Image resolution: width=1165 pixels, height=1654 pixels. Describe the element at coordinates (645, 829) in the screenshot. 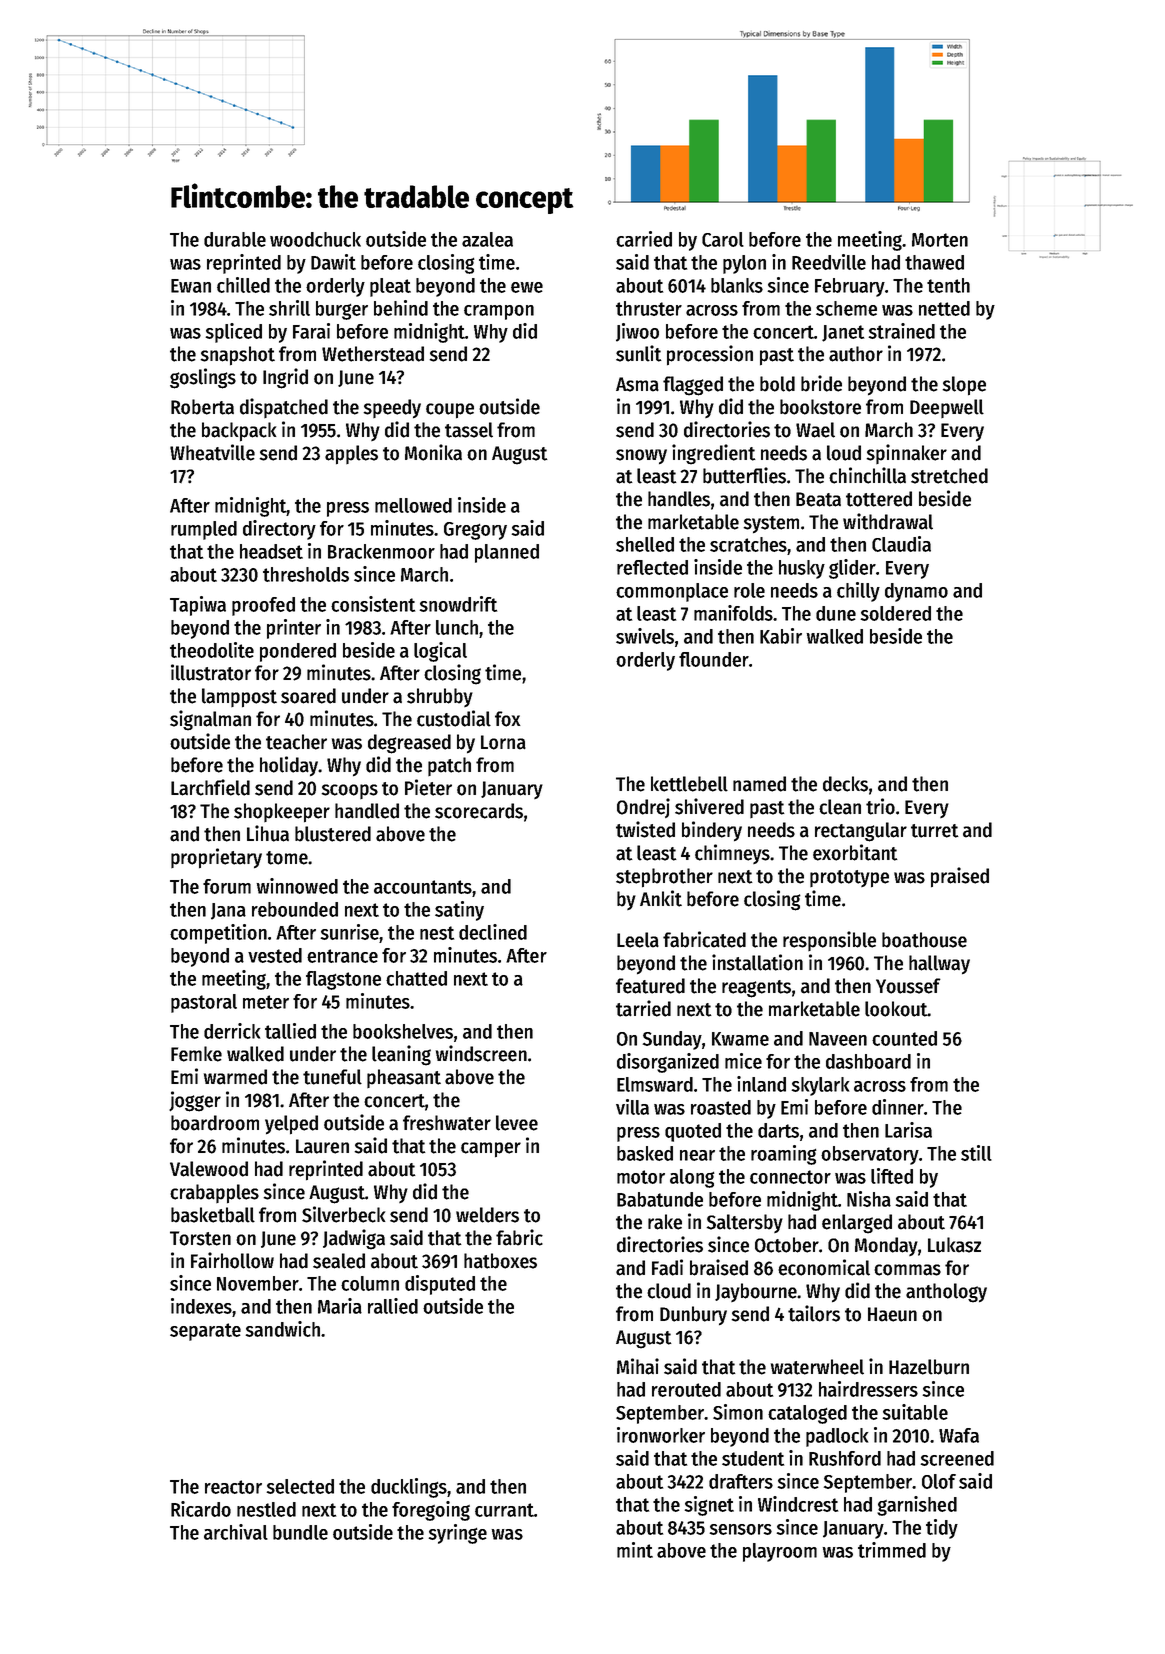

I see `twisted` at that location.
